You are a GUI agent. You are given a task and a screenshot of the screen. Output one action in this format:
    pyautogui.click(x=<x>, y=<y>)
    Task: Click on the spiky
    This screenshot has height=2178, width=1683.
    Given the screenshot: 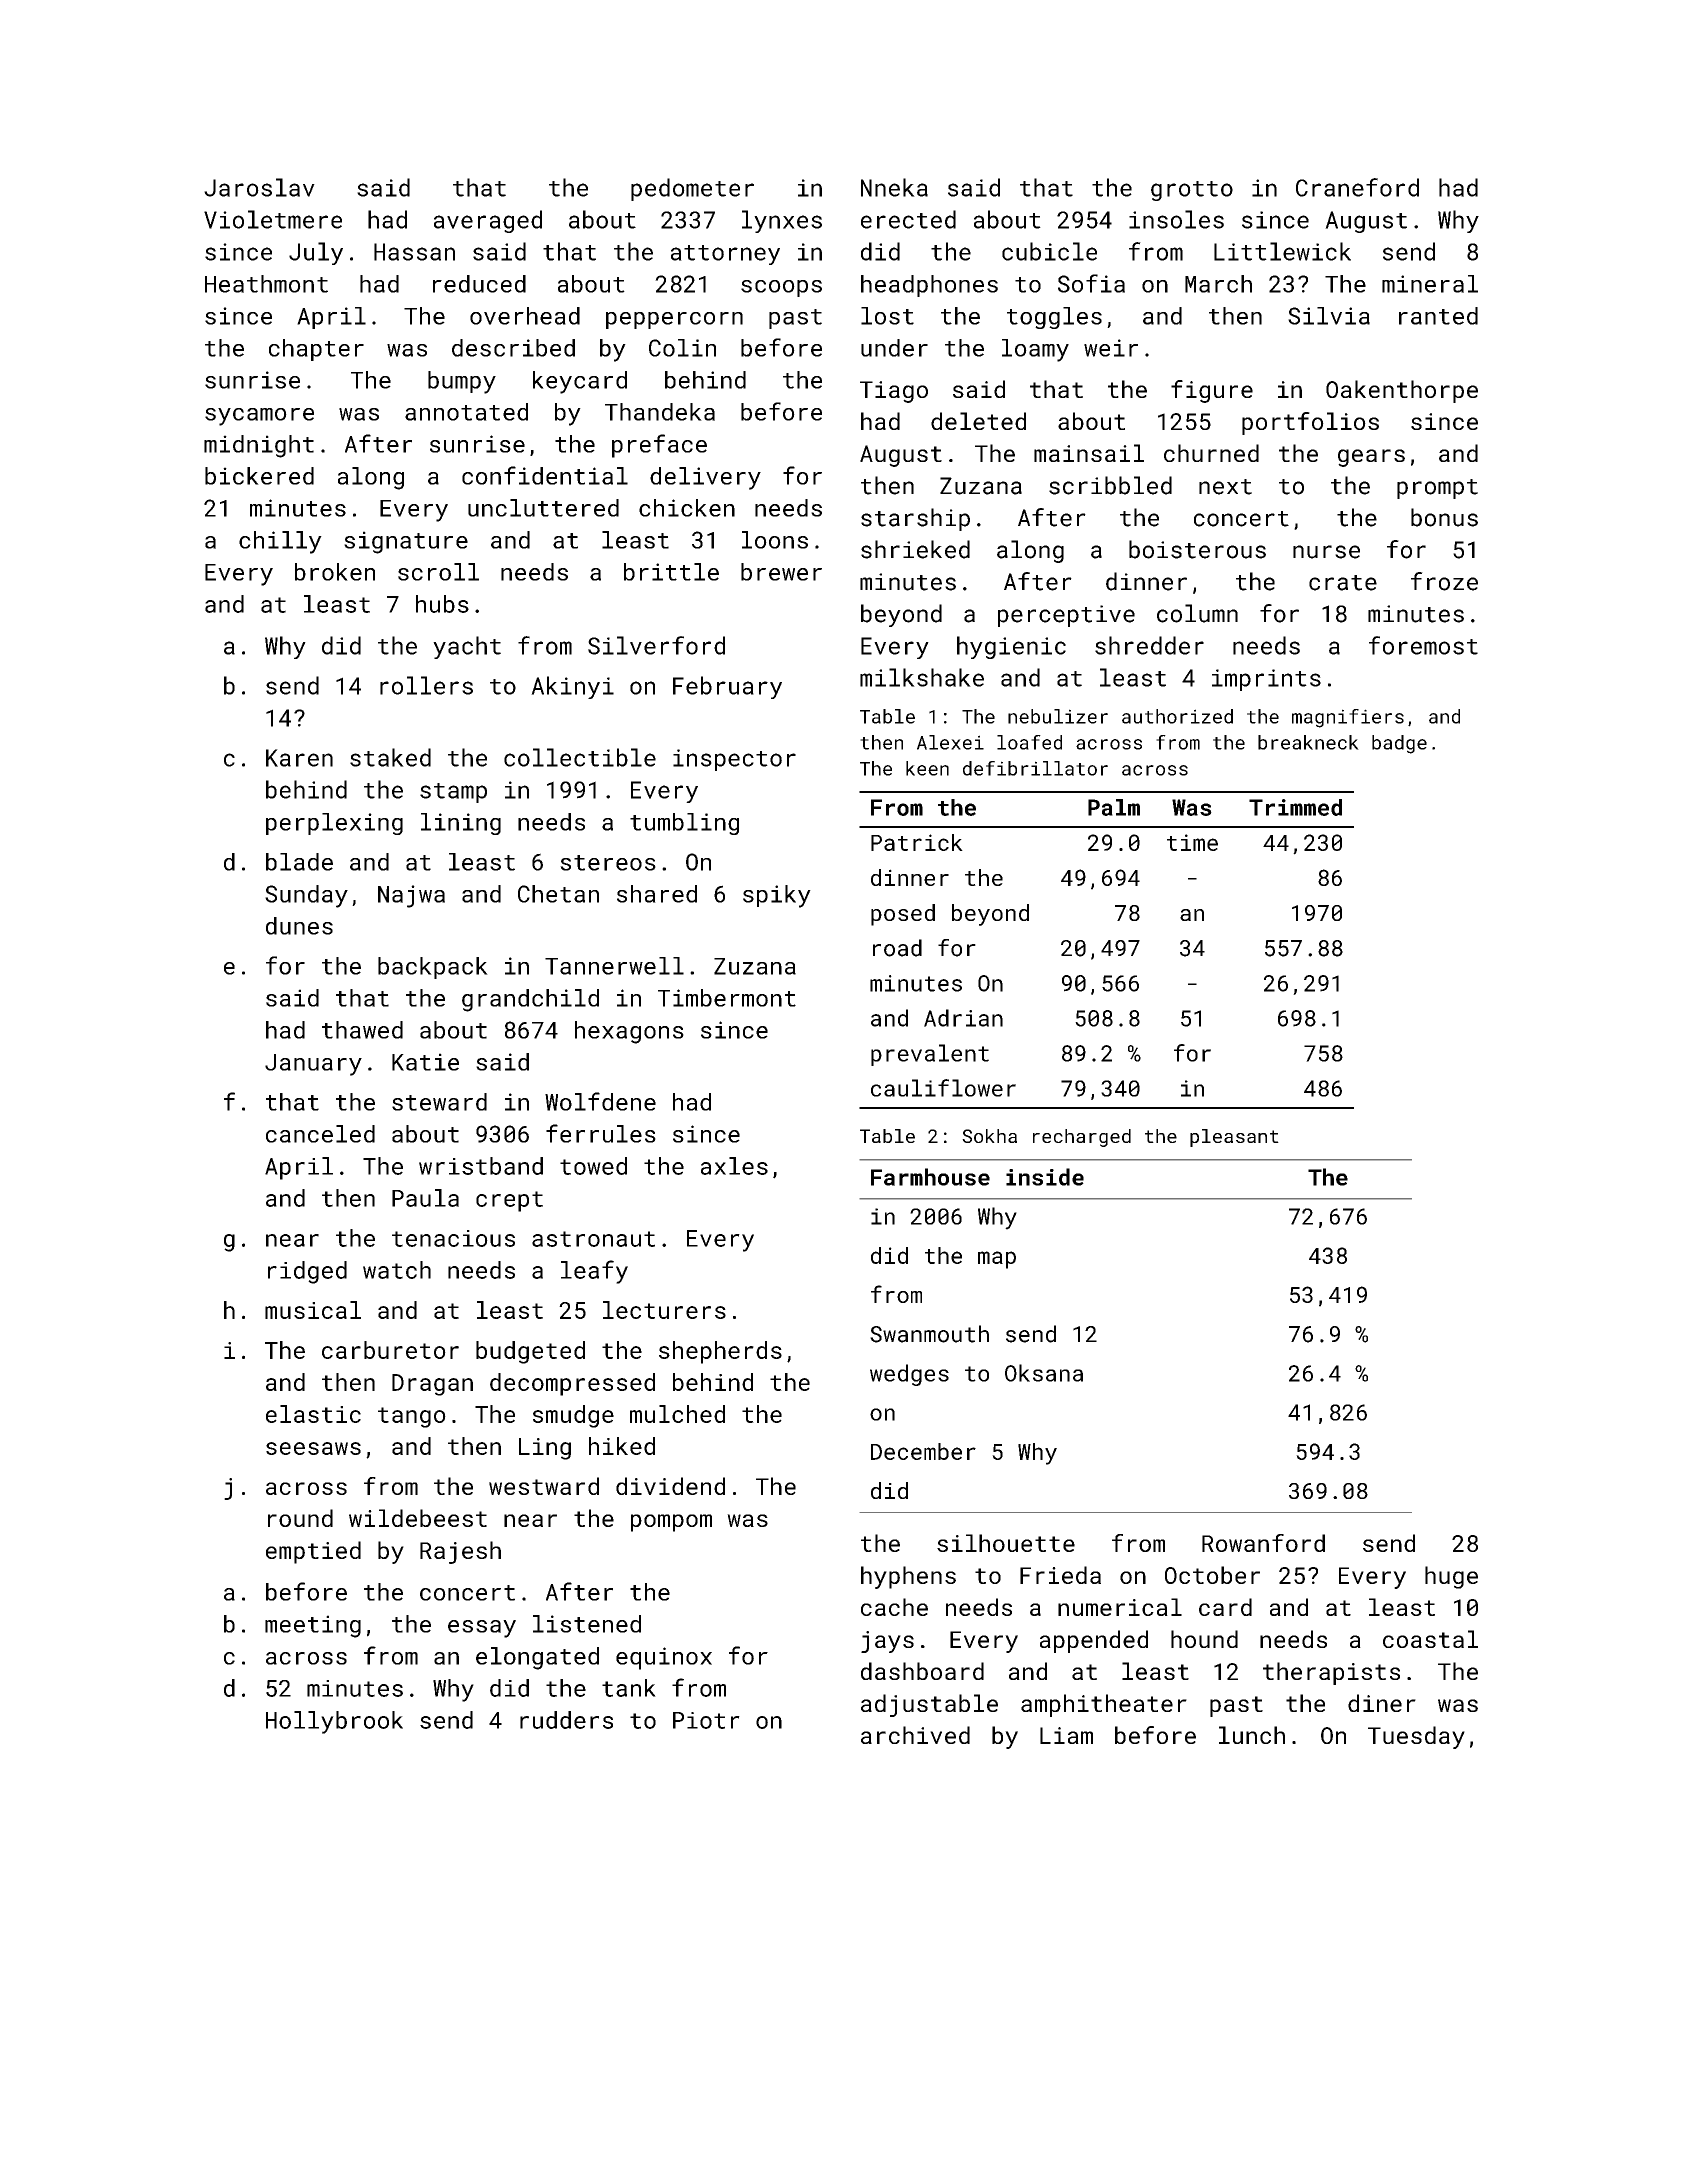 What is the action you would take?
    pyautogui.click(x=777, y=896)
